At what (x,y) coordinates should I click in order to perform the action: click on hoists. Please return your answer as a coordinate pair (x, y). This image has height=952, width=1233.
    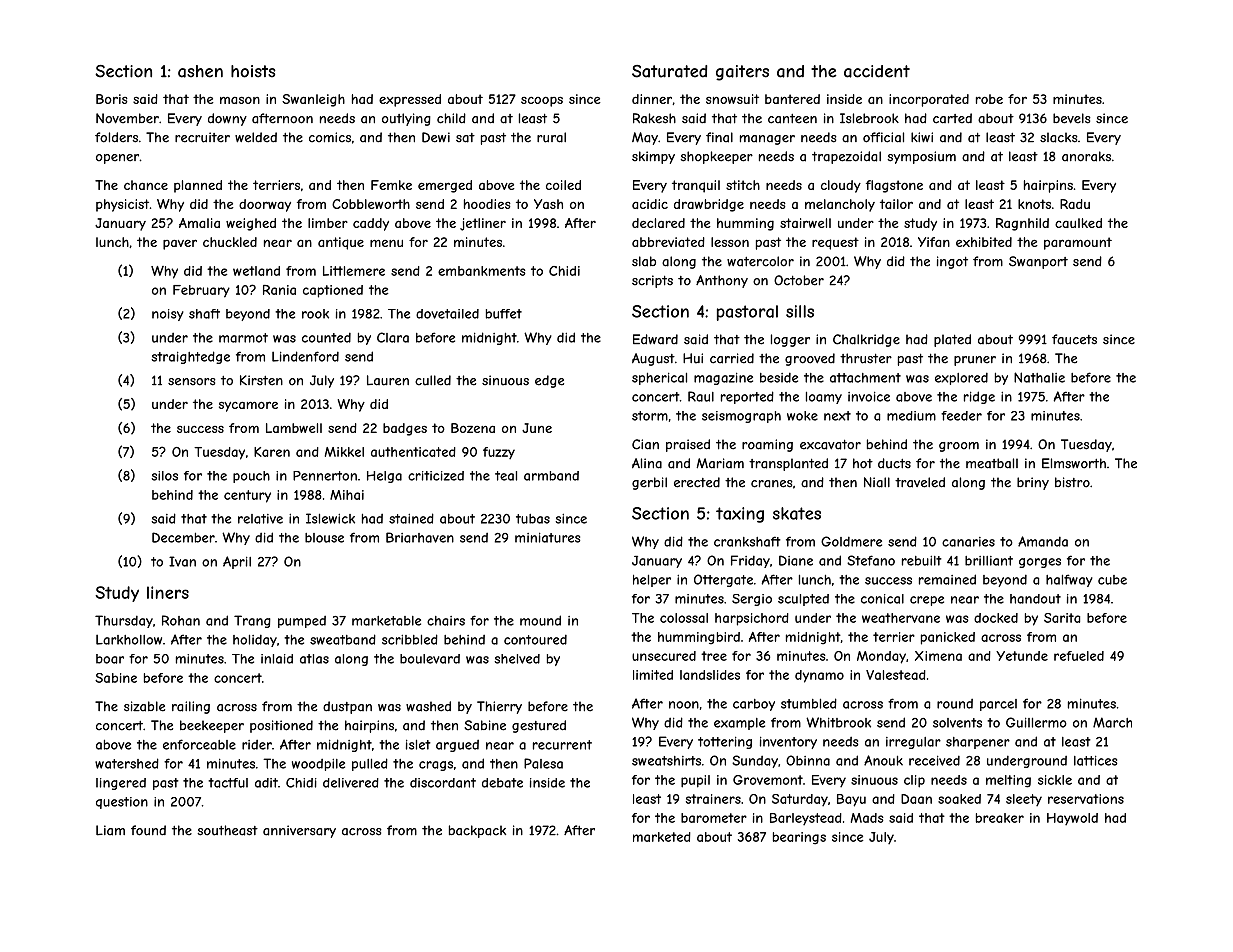
    Looking at the image, I should click on (253, 71).
